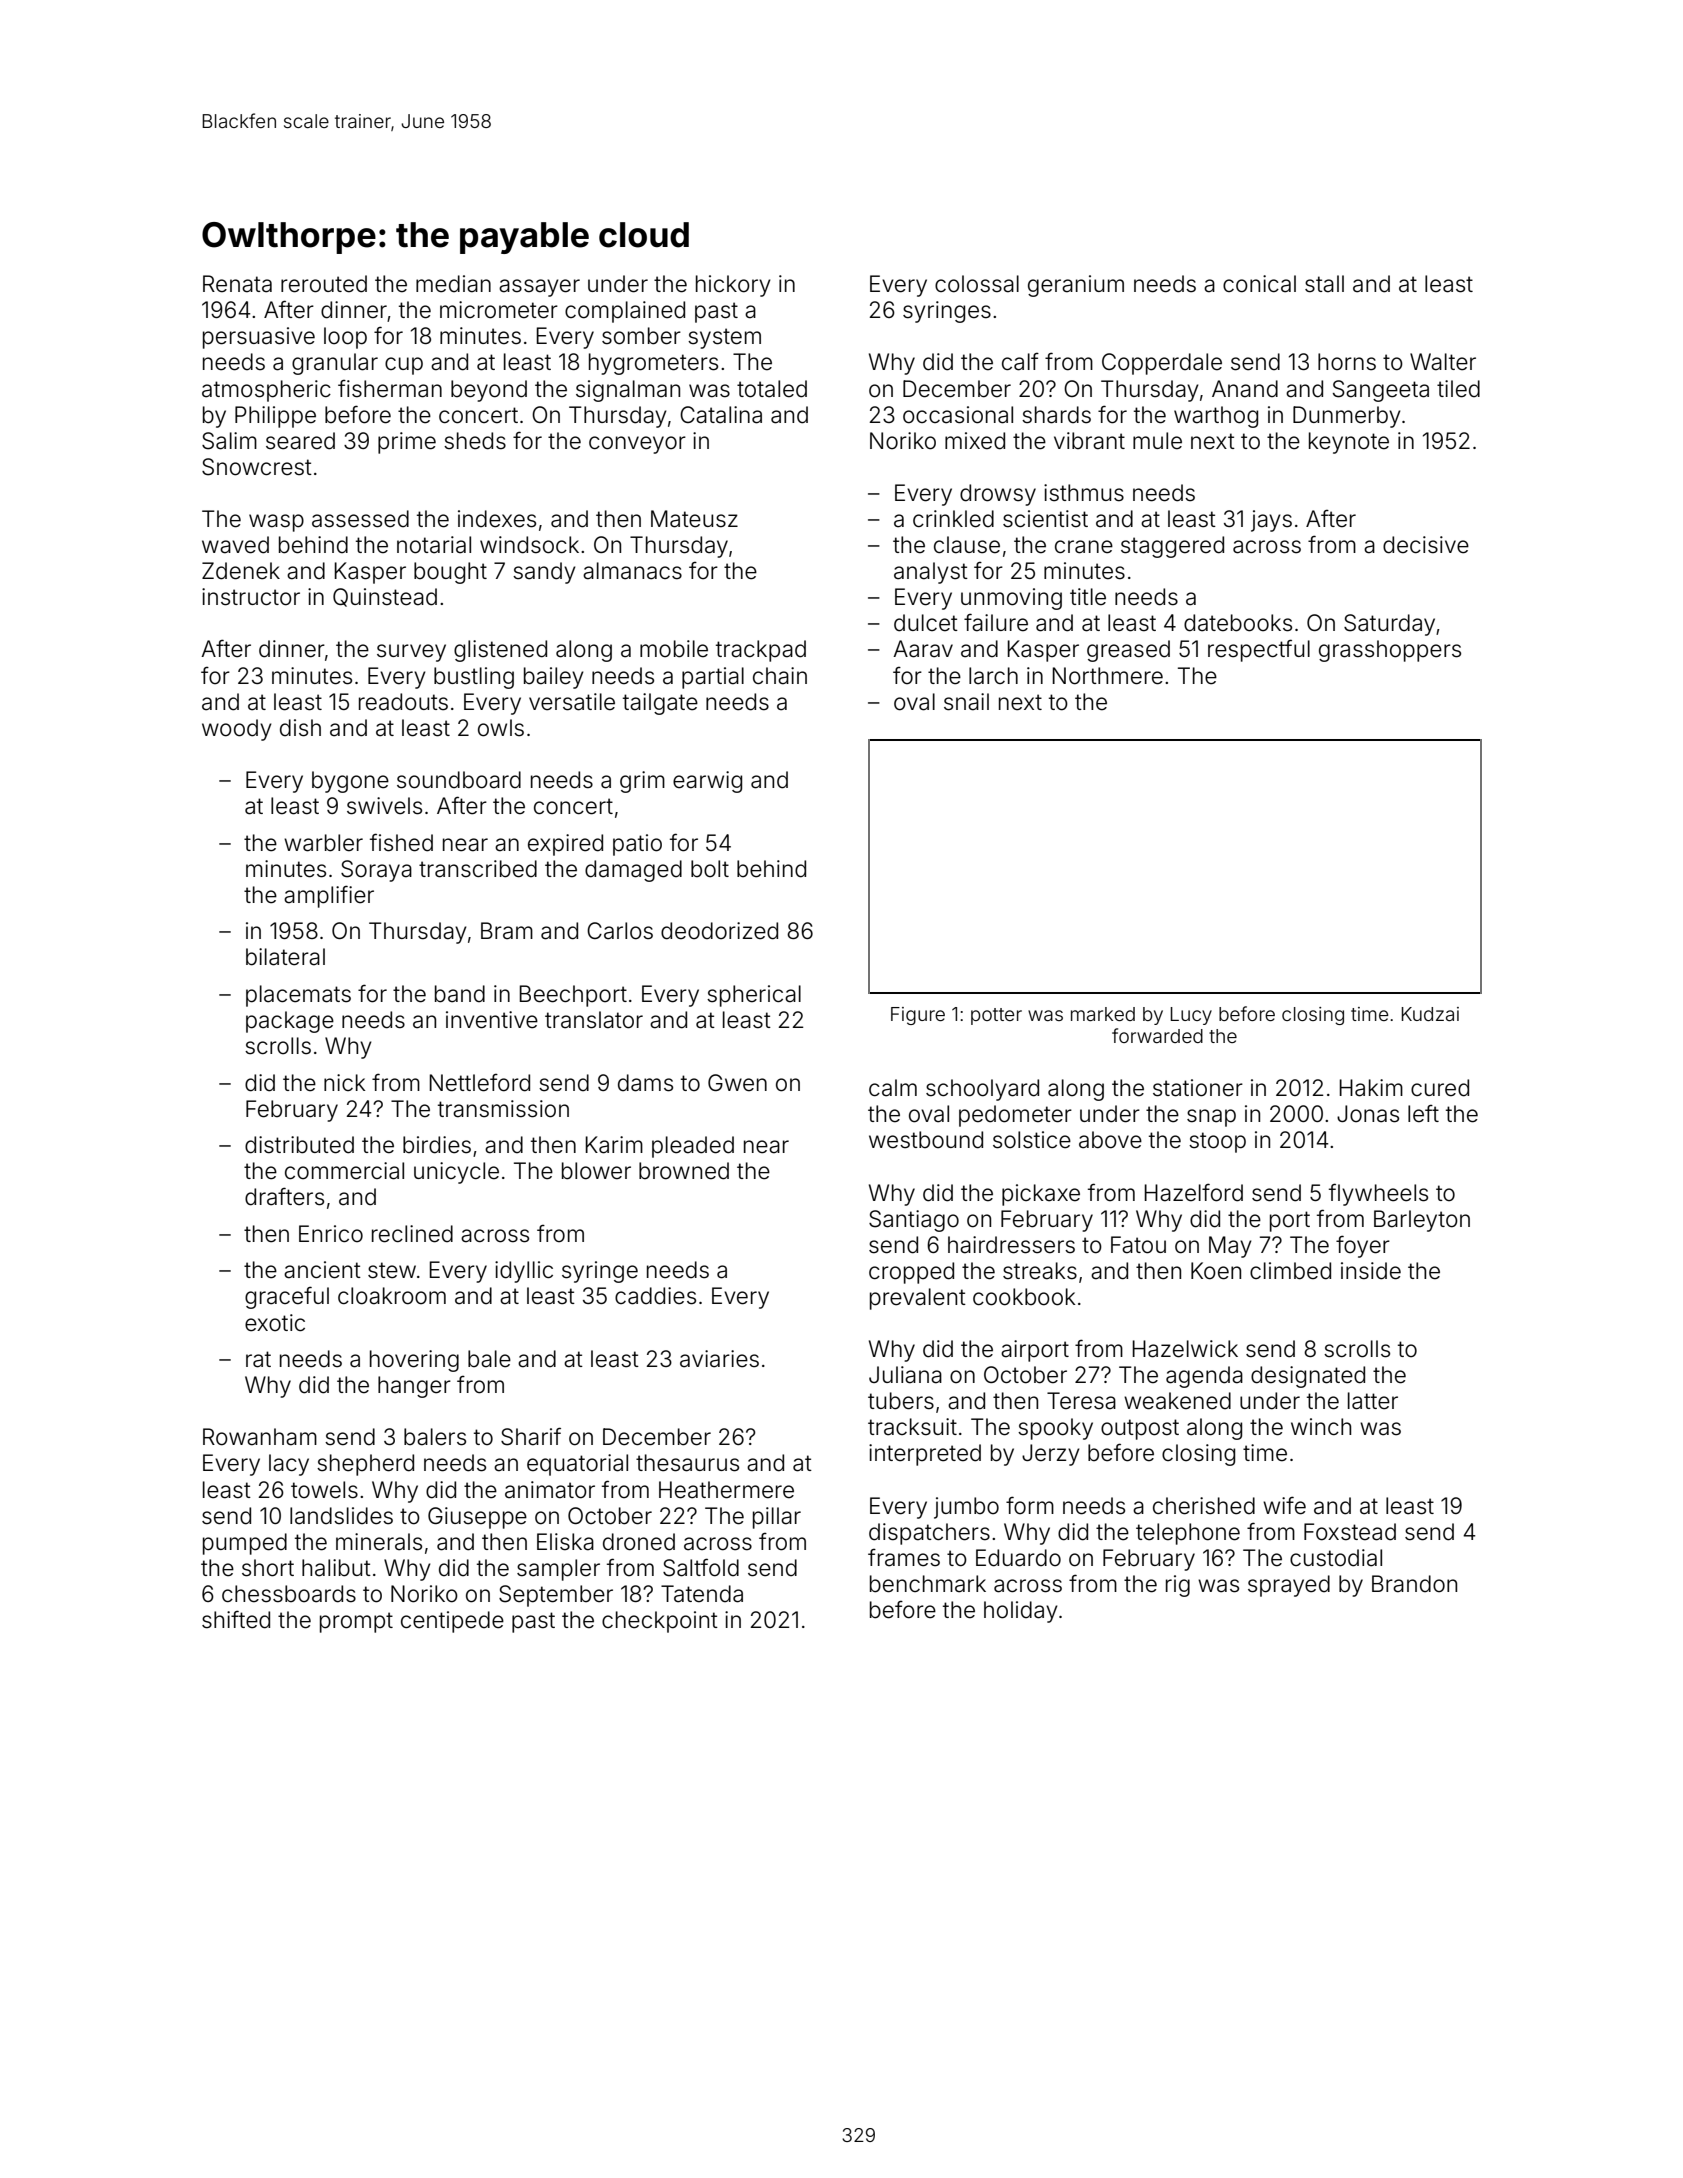  What do you see at coordinates (702, 1594) in the image?
I see `Tatenda` at bounding box center [702, 1594].
